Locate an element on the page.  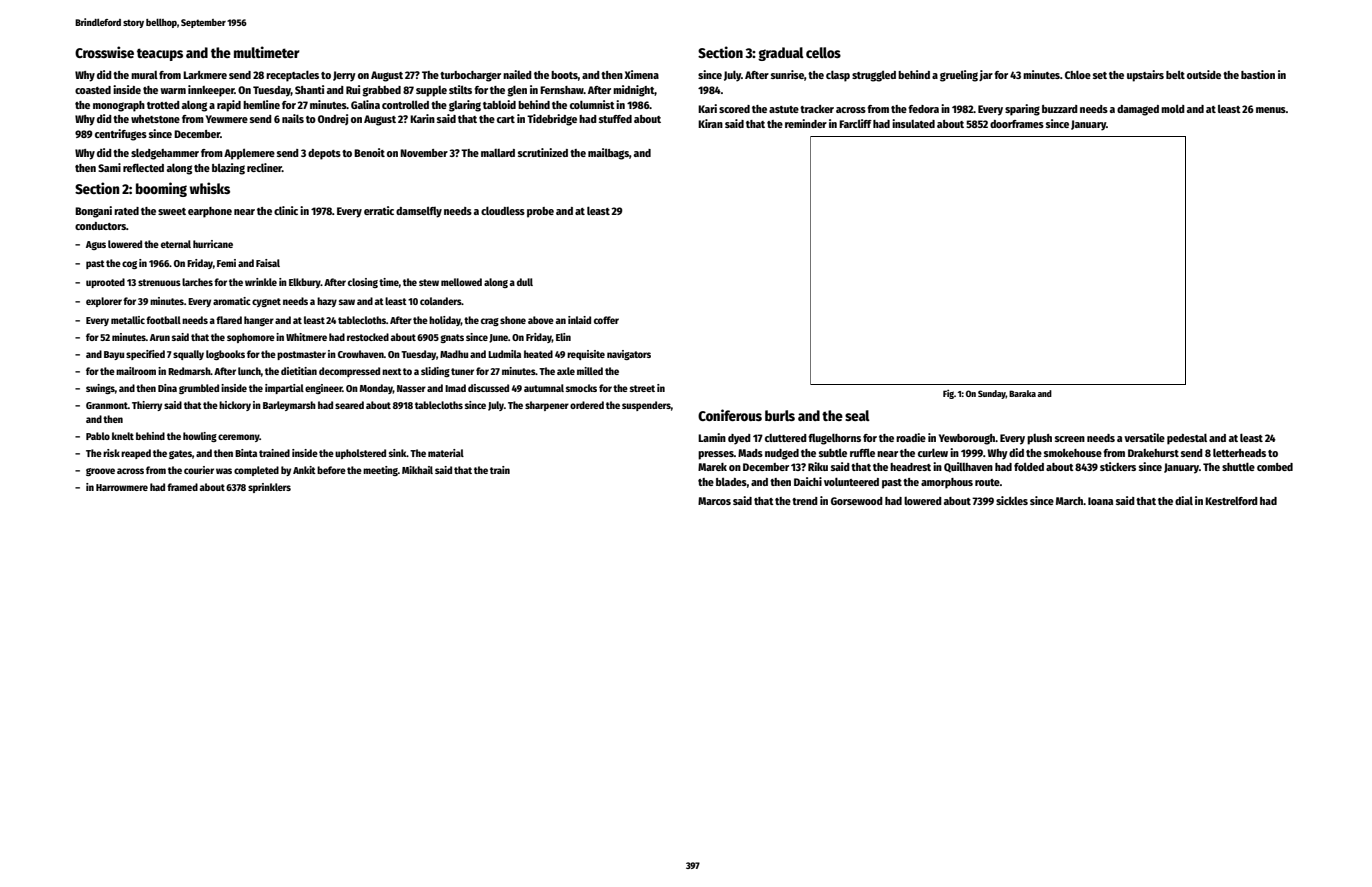
gradual is located at coordinates (781, 54).
